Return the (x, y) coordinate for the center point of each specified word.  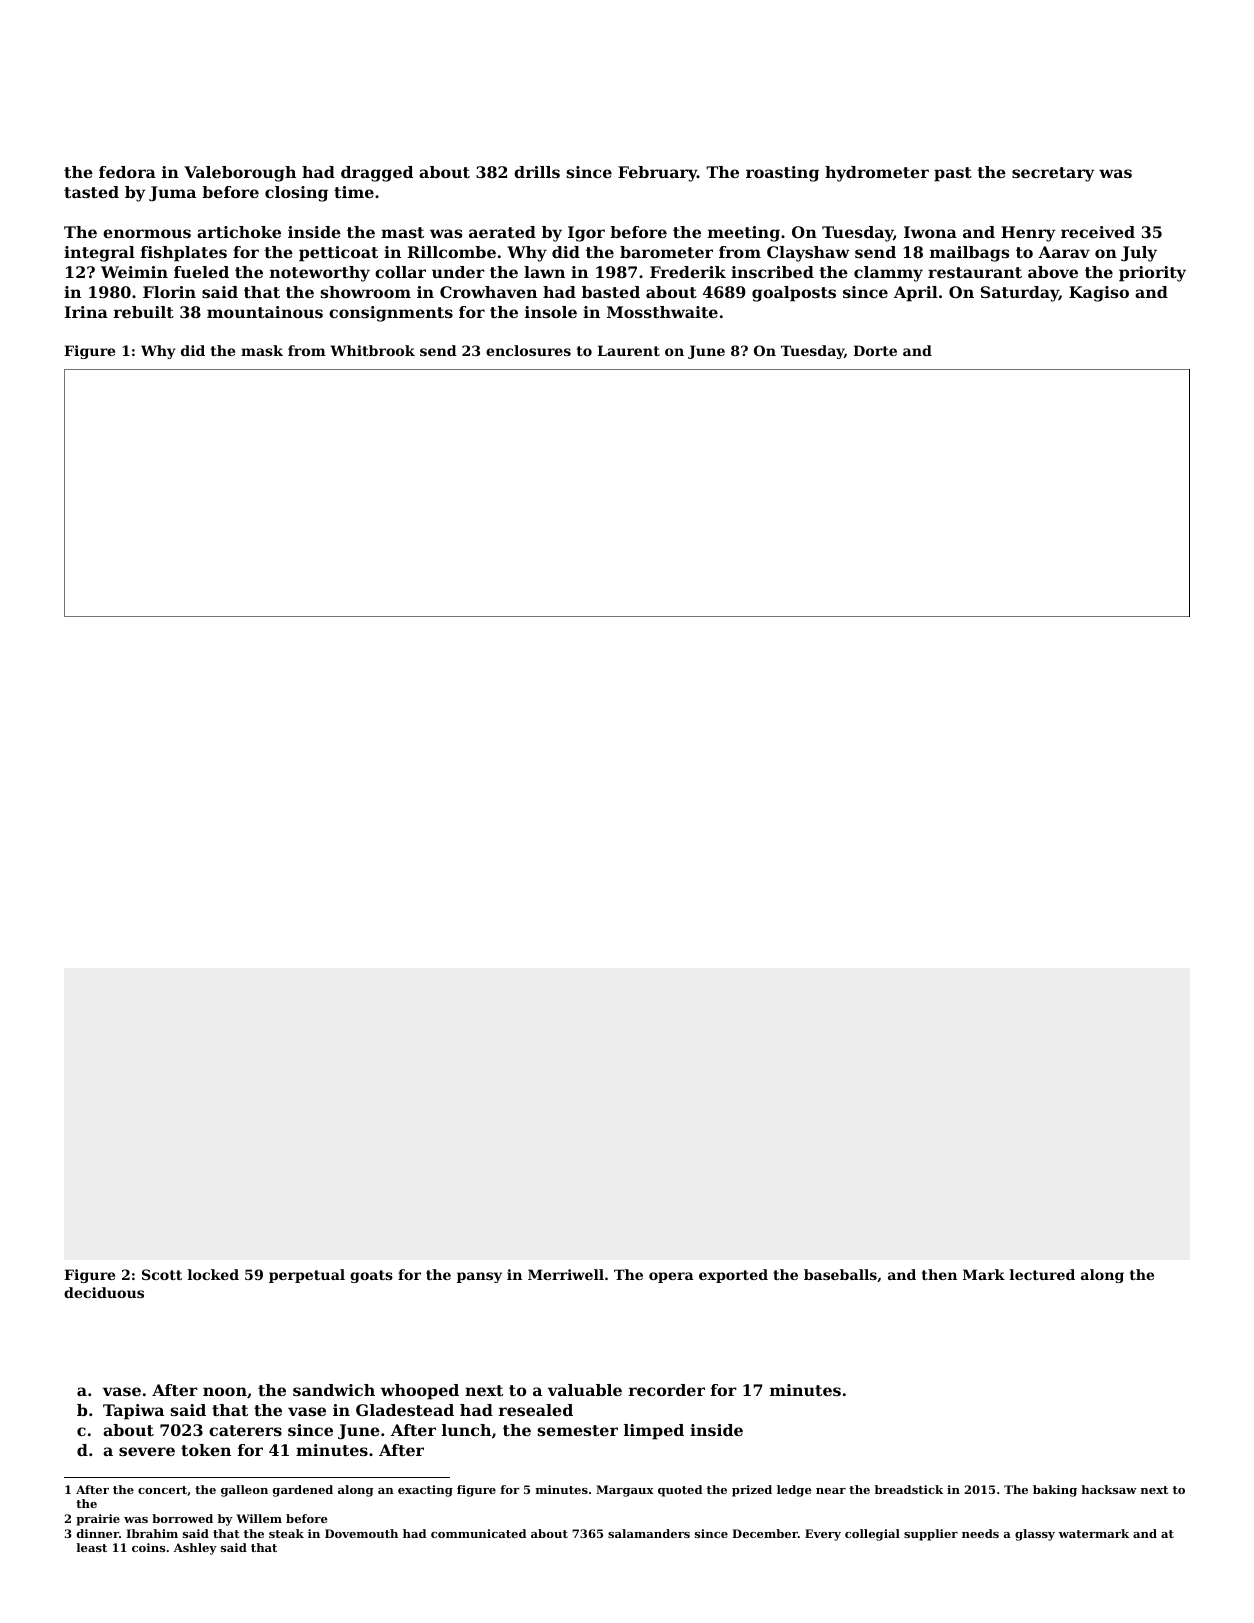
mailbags (970, 254)
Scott (162, 1274)
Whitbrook (372, 350)
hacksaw (1109, 1489)
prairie (98, 1520)
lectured (1042, 1274)
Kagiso (1099, 294)
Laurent (628, 350)
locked (213, 1274)
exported (733, 1276)
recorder (667, 1390)
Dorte (875, 350)
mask (262, 350)
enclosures (528, 350)
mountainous (265, 312)
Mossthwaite (662, 312)
